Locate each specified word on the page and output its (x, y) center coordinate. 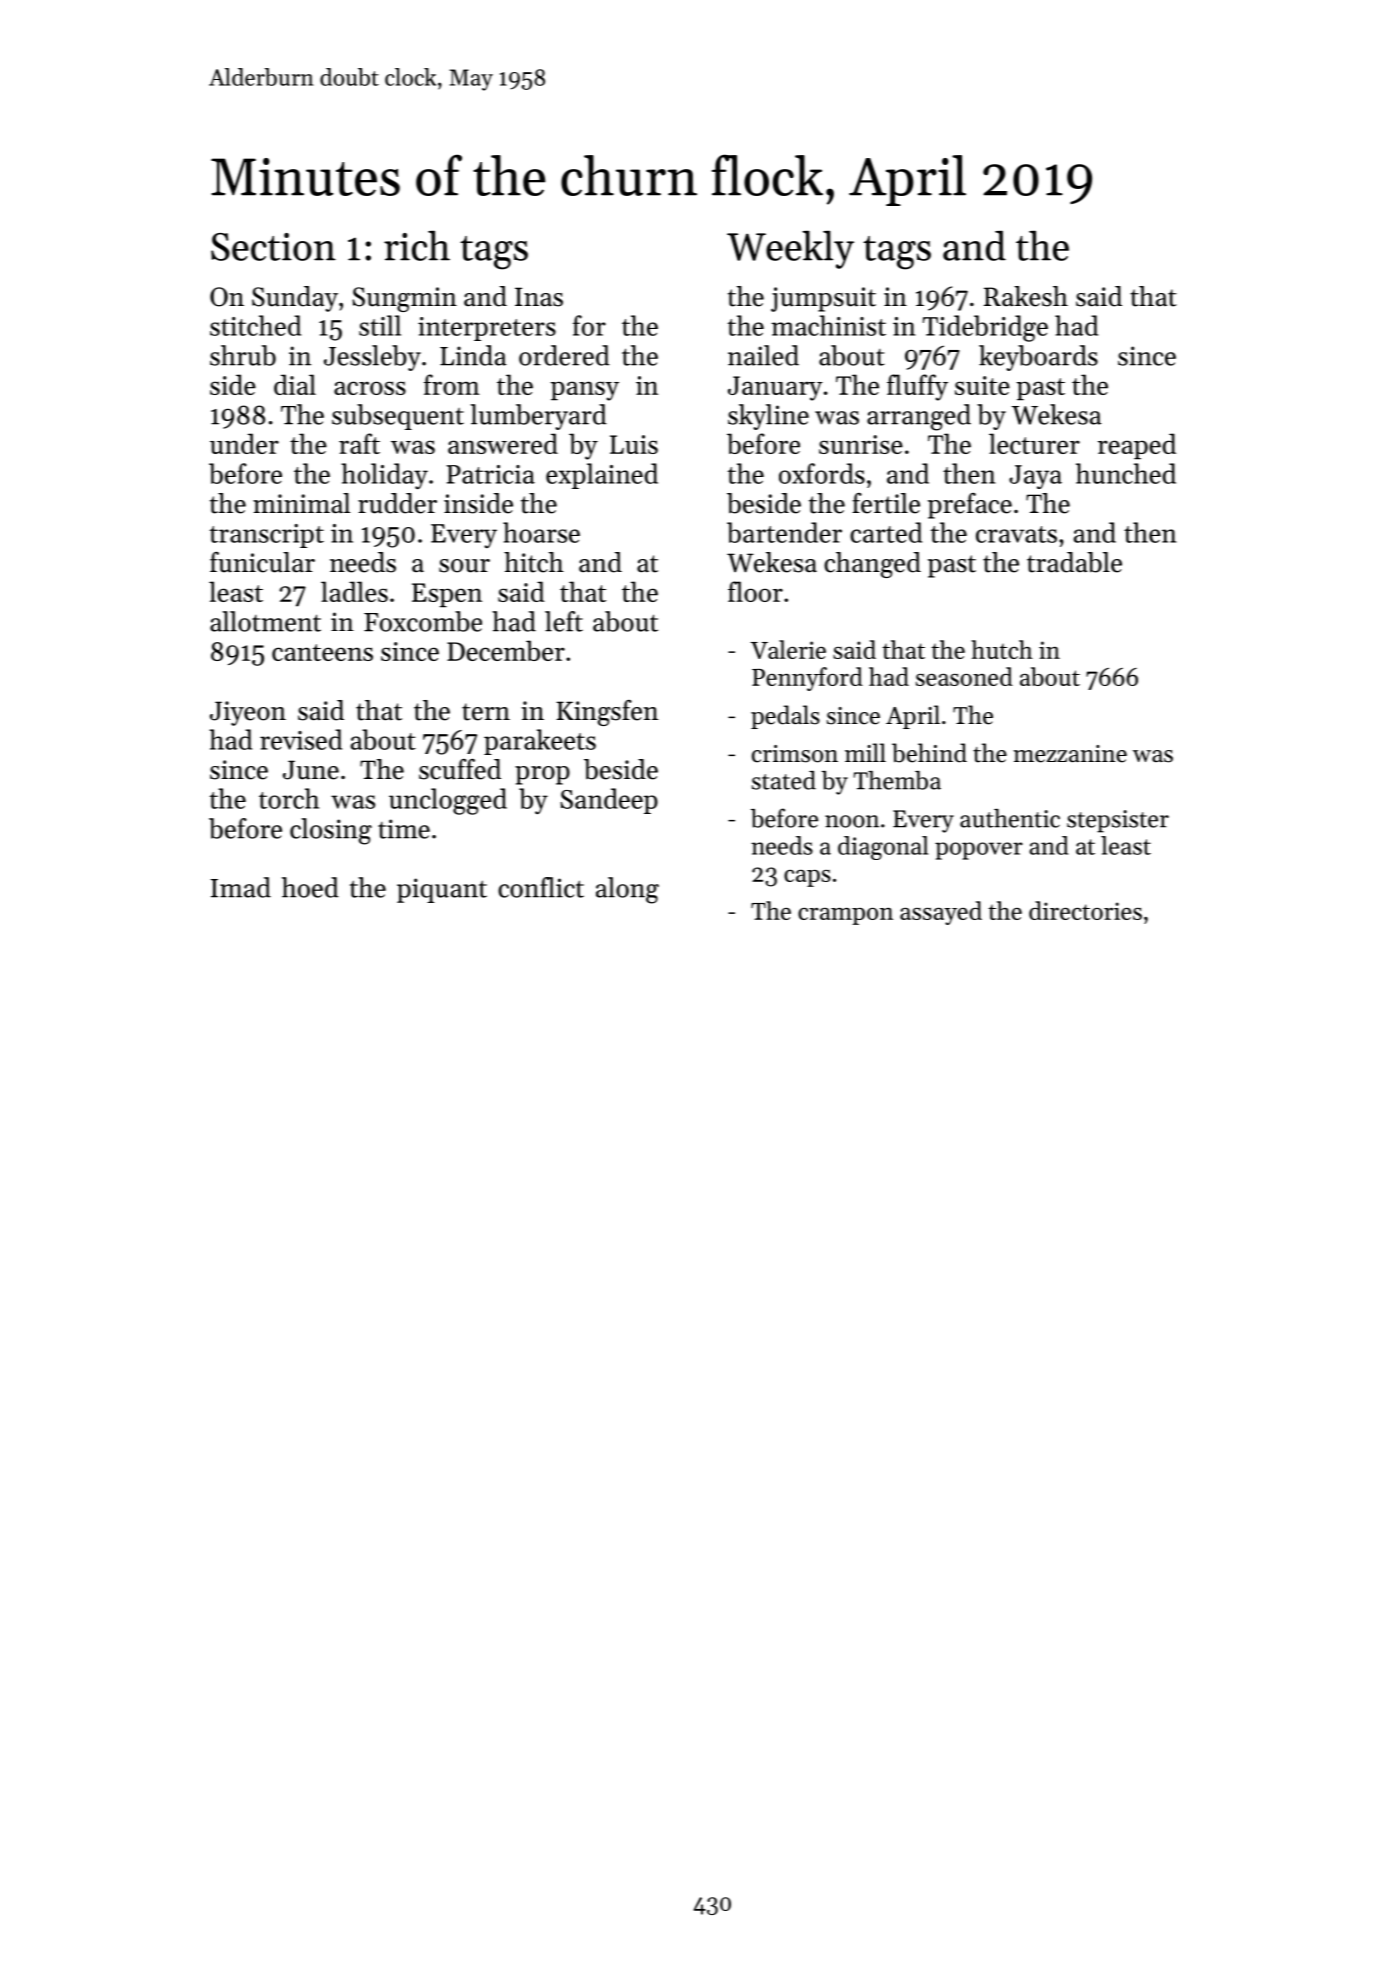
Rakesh (1026, 296)
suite (982, 385)
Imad (240, 887)
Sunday (295, 299)
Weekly (790, 250)
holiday (384, 476)
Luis (634, 444)
